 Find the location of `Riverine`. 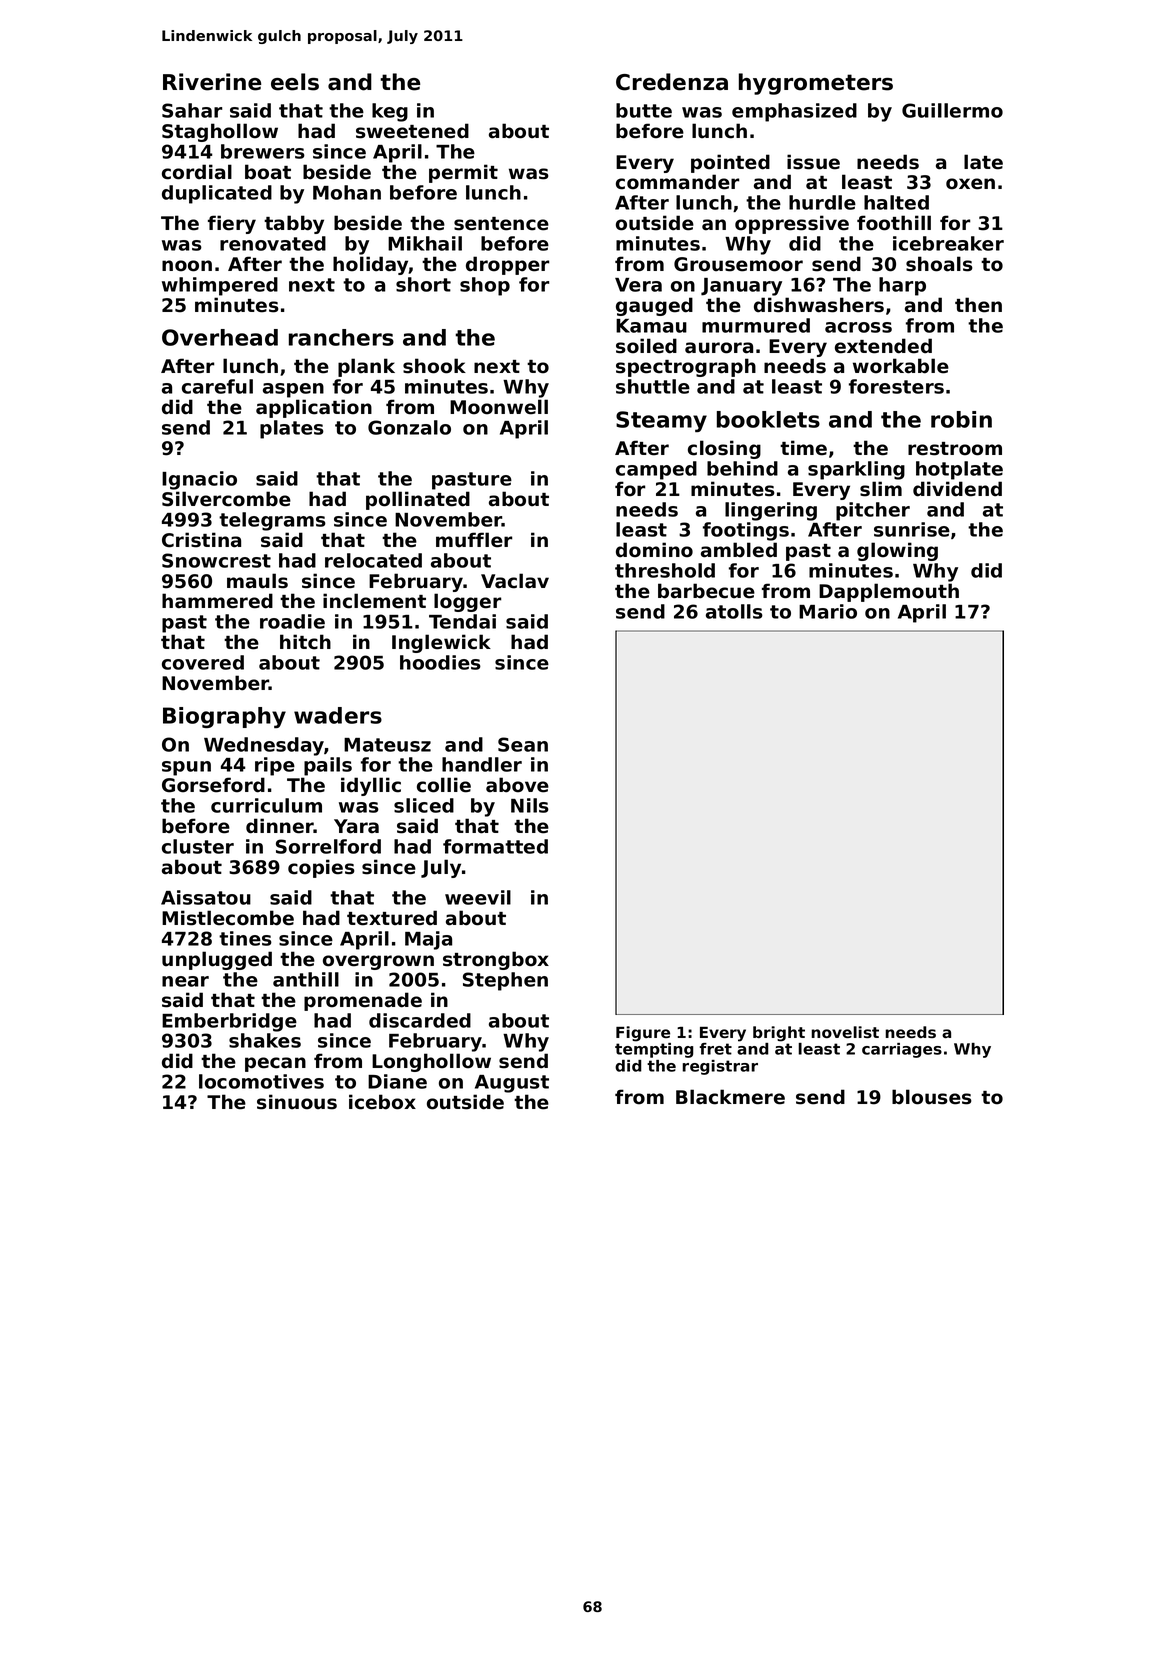

Riverine is located at coordinates (212, 82).
